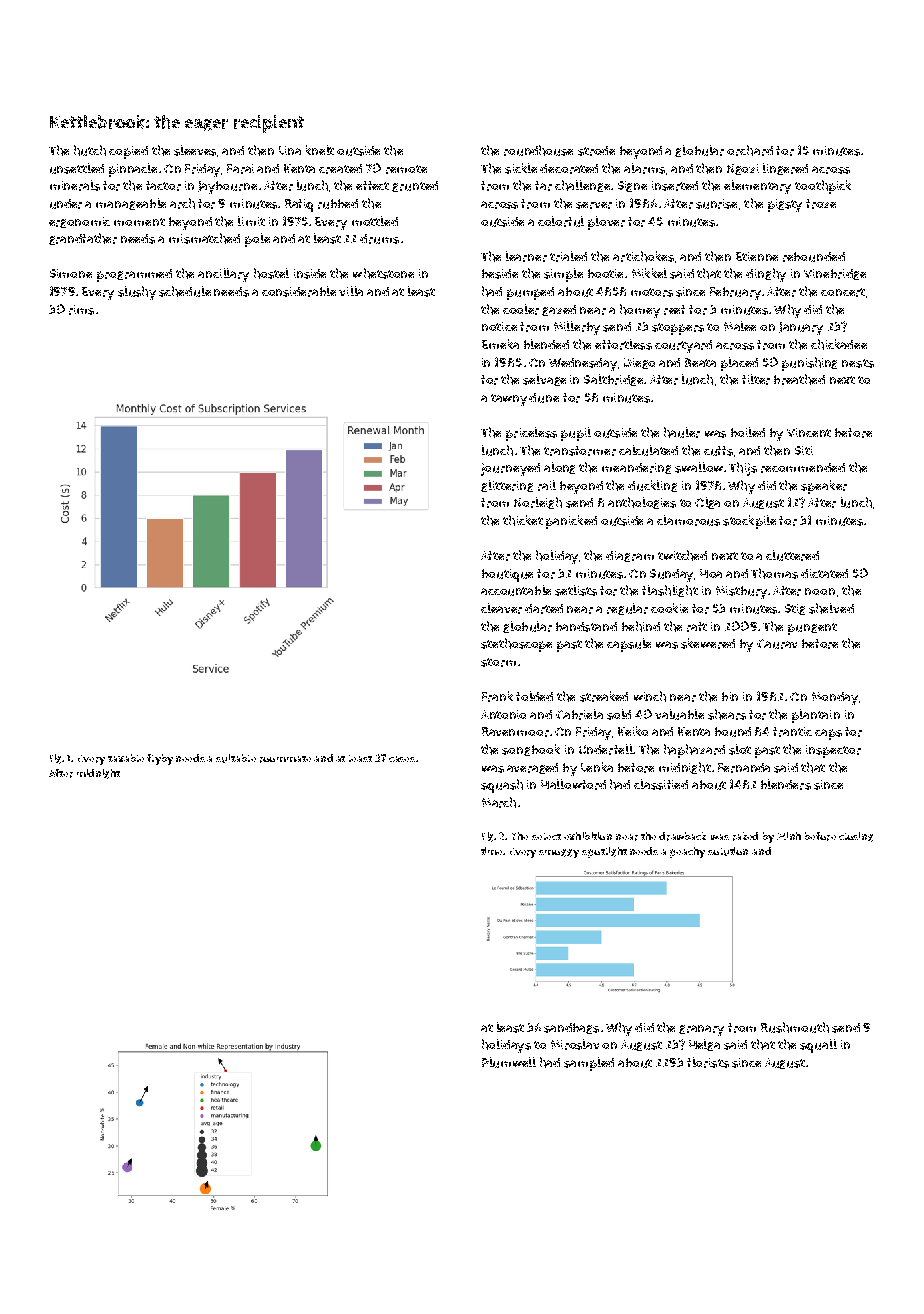 This screenshot has height=1314, width=924. What do you see at coordinates (824, 487) in the screenshot?
I see `speaker` at bounding box center [824, 487].
